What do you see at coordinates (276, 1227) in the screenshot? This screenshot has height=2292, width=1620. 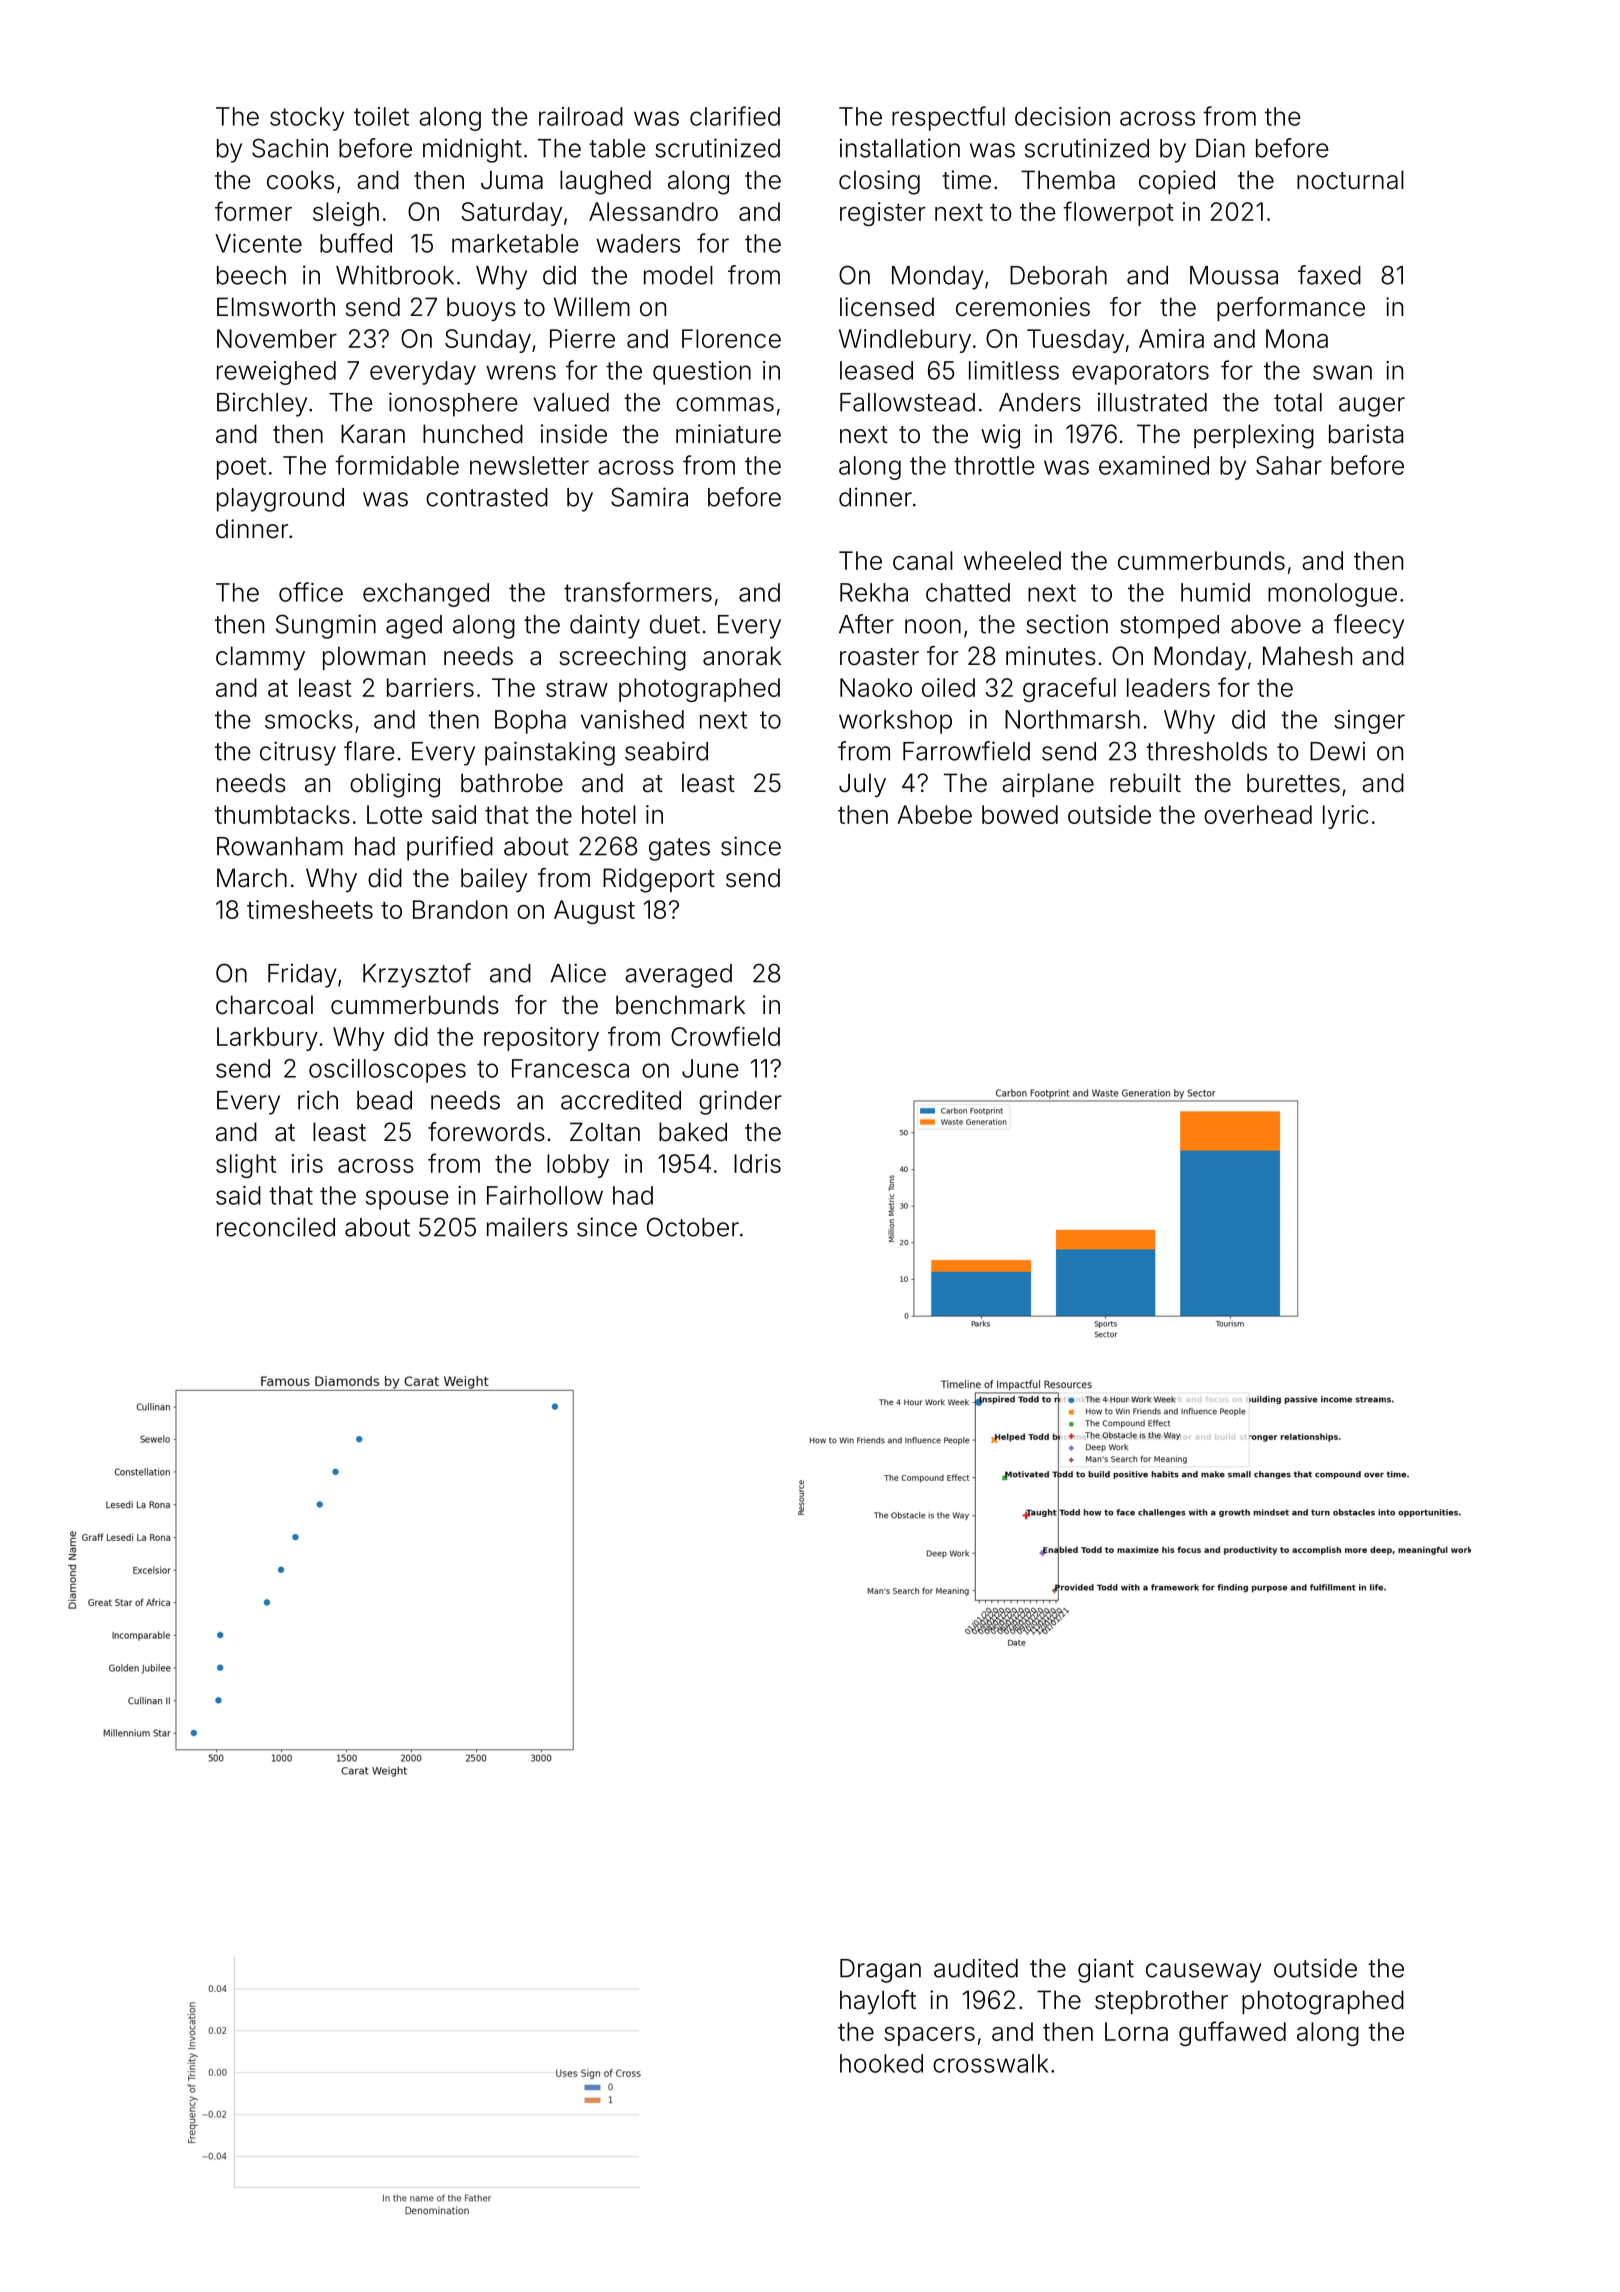 I see `reconciled` at bounding box center [276, 1227].
